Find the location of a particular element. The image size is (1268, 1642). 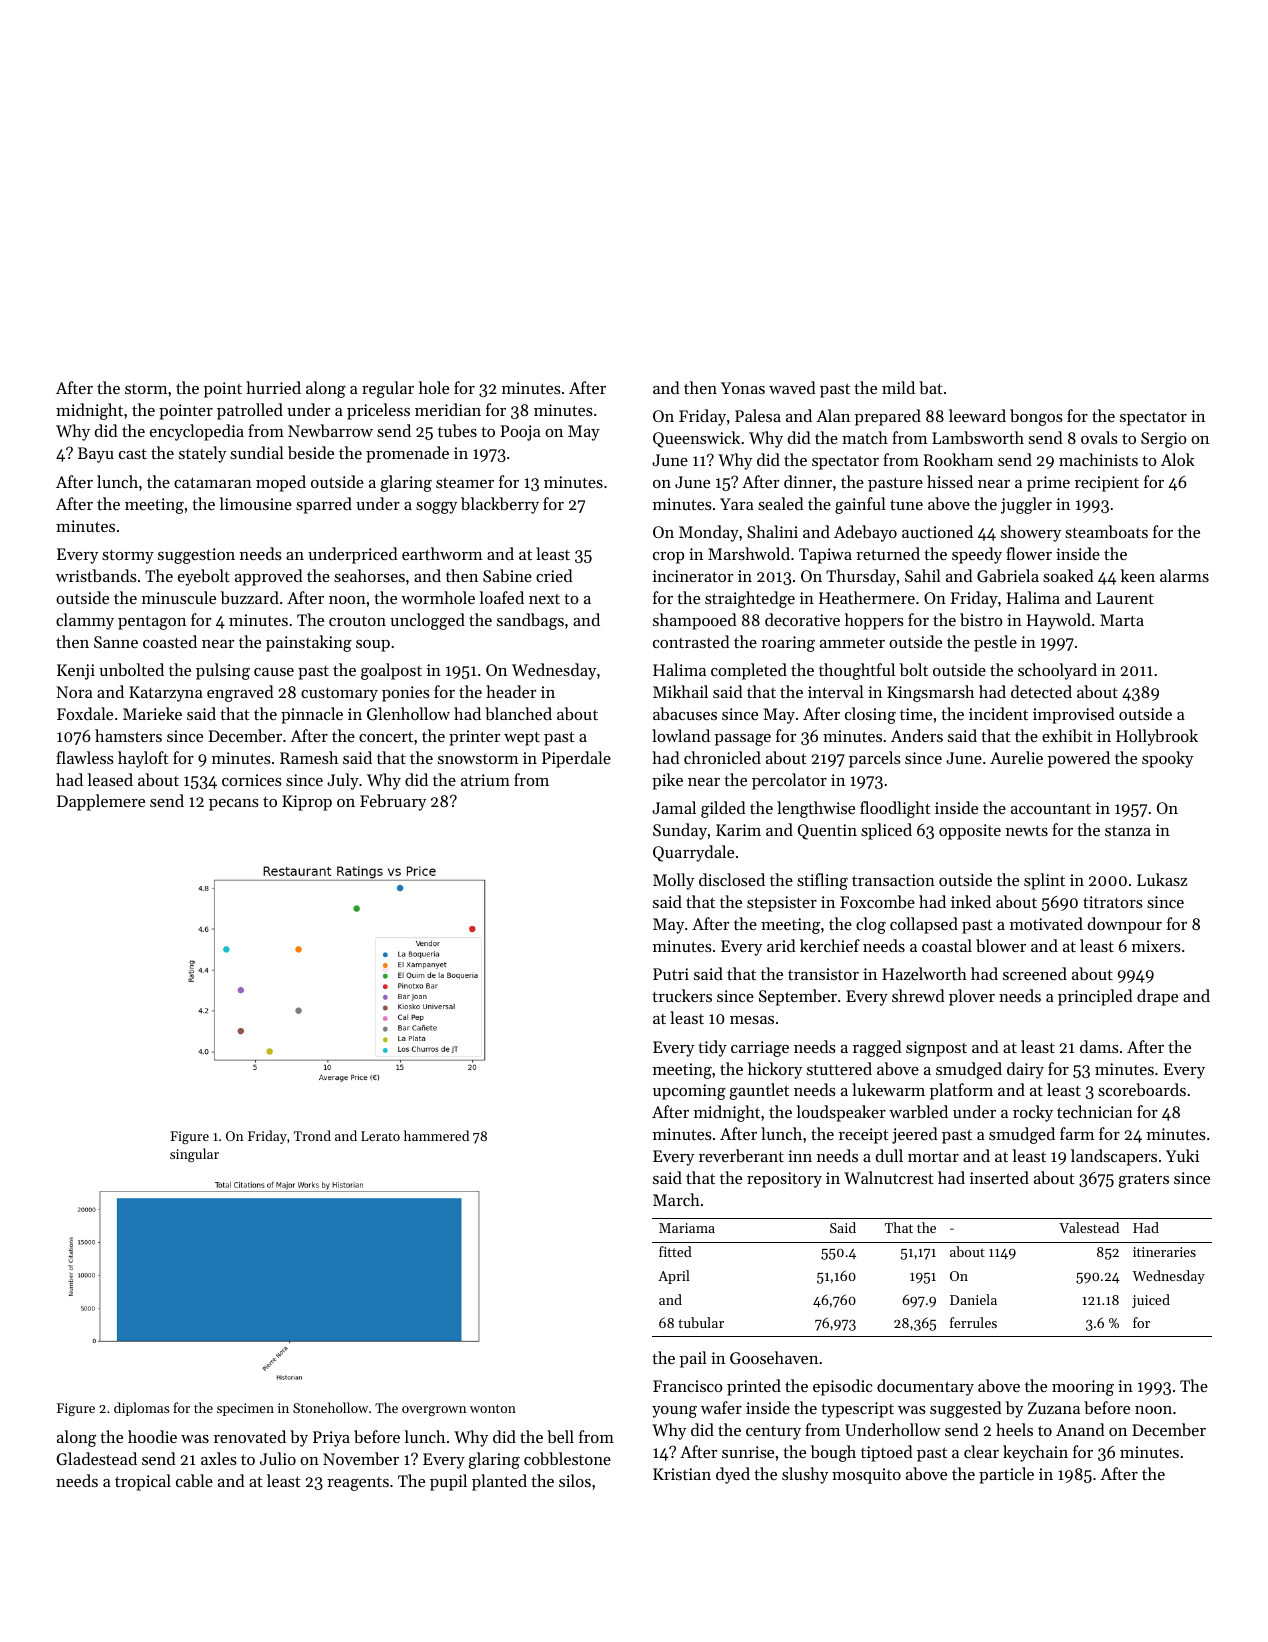

hayloft is located at coordinates (143, 759).
